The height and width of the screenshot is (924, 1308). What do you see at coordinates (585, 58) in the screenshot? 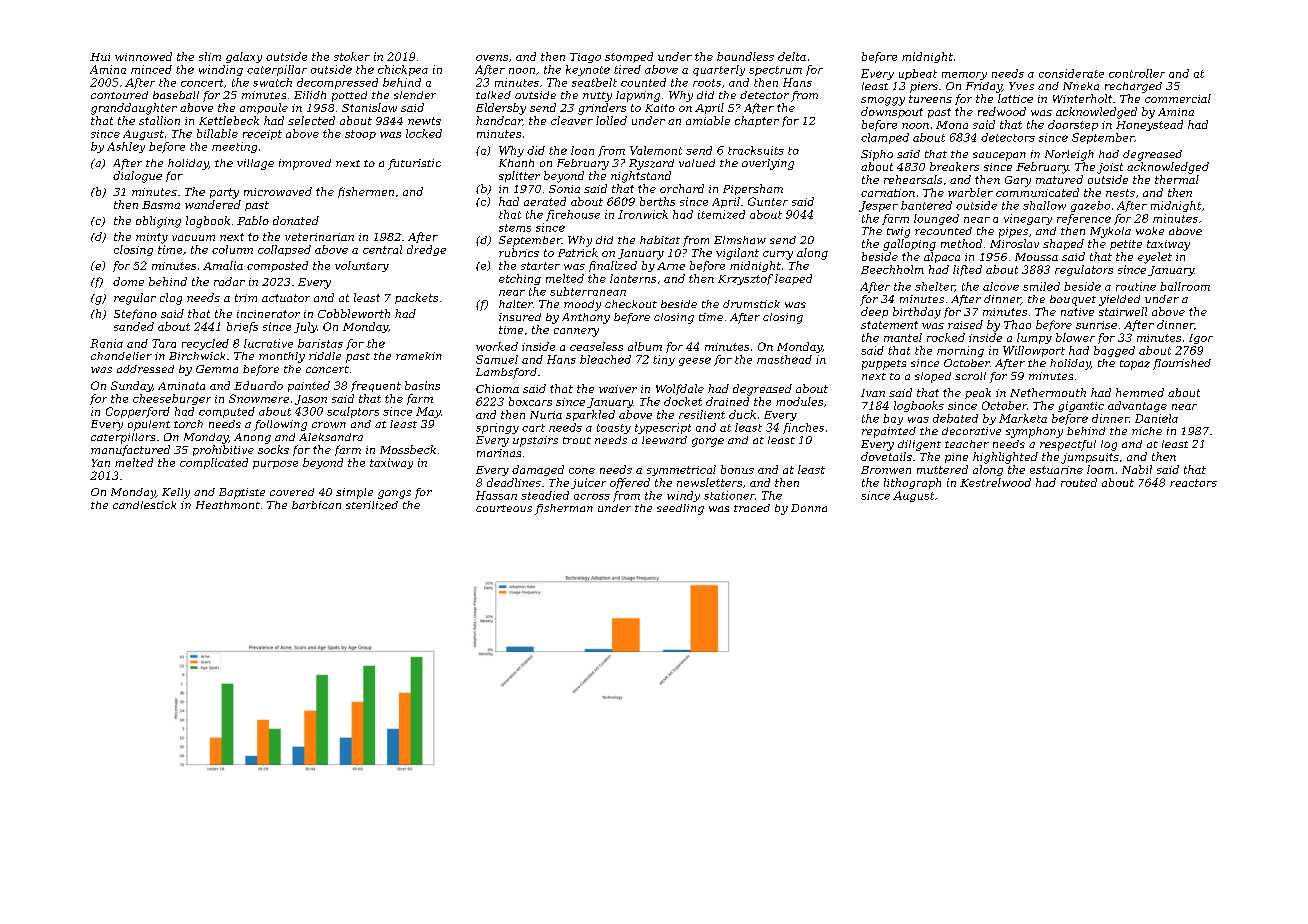
I see `Tiago` at bounding box center [585, 58].
